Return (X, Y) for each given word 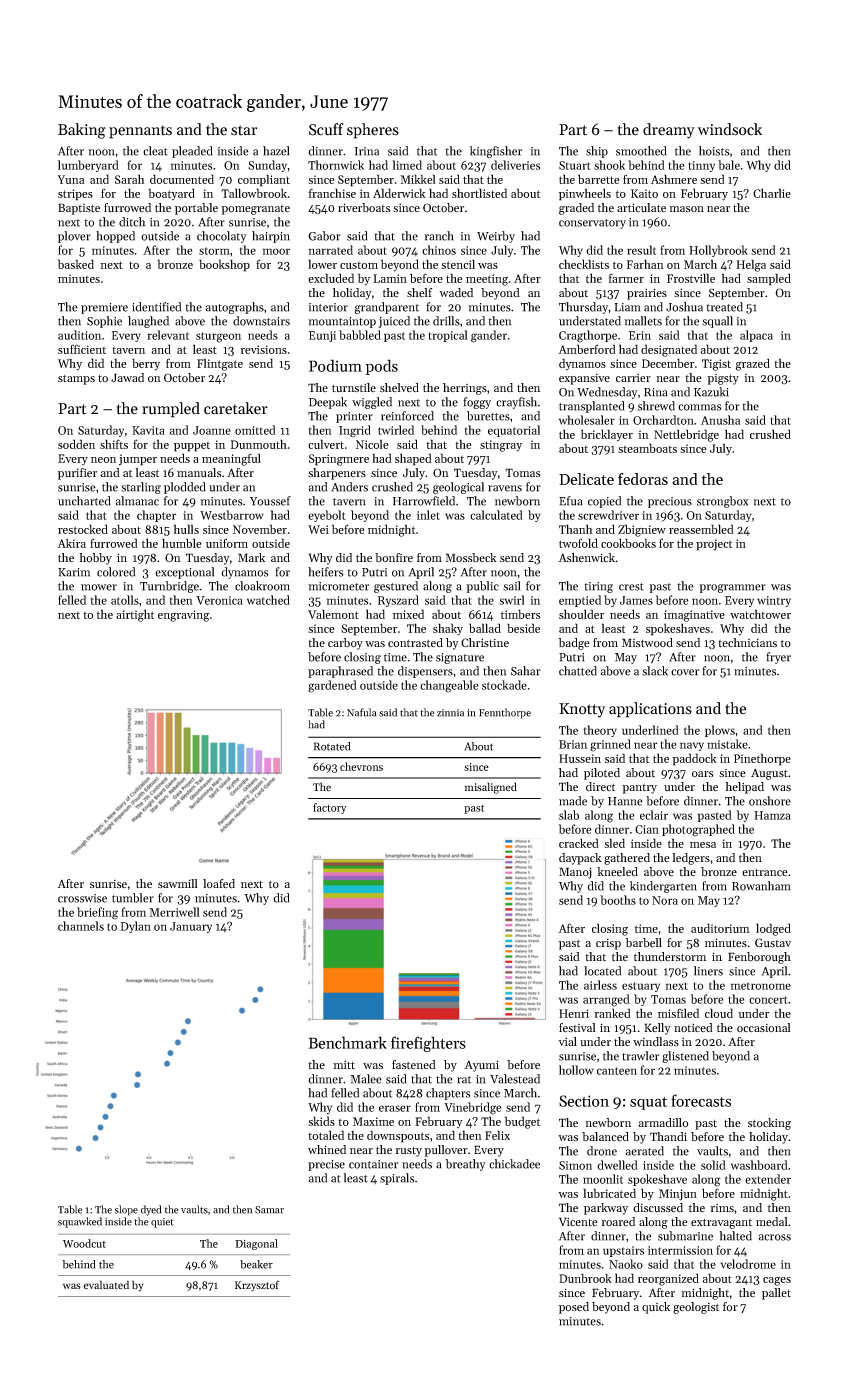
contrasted (415, 643)
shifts (114, 444)
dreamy (669, 131)
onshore (770, 801)
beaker (256, 1264)
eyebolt (326, 516)
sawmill (178, 883)
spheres (373, 131)
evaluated (106, 1284)
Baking (82, 131)
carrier (633, 378)
